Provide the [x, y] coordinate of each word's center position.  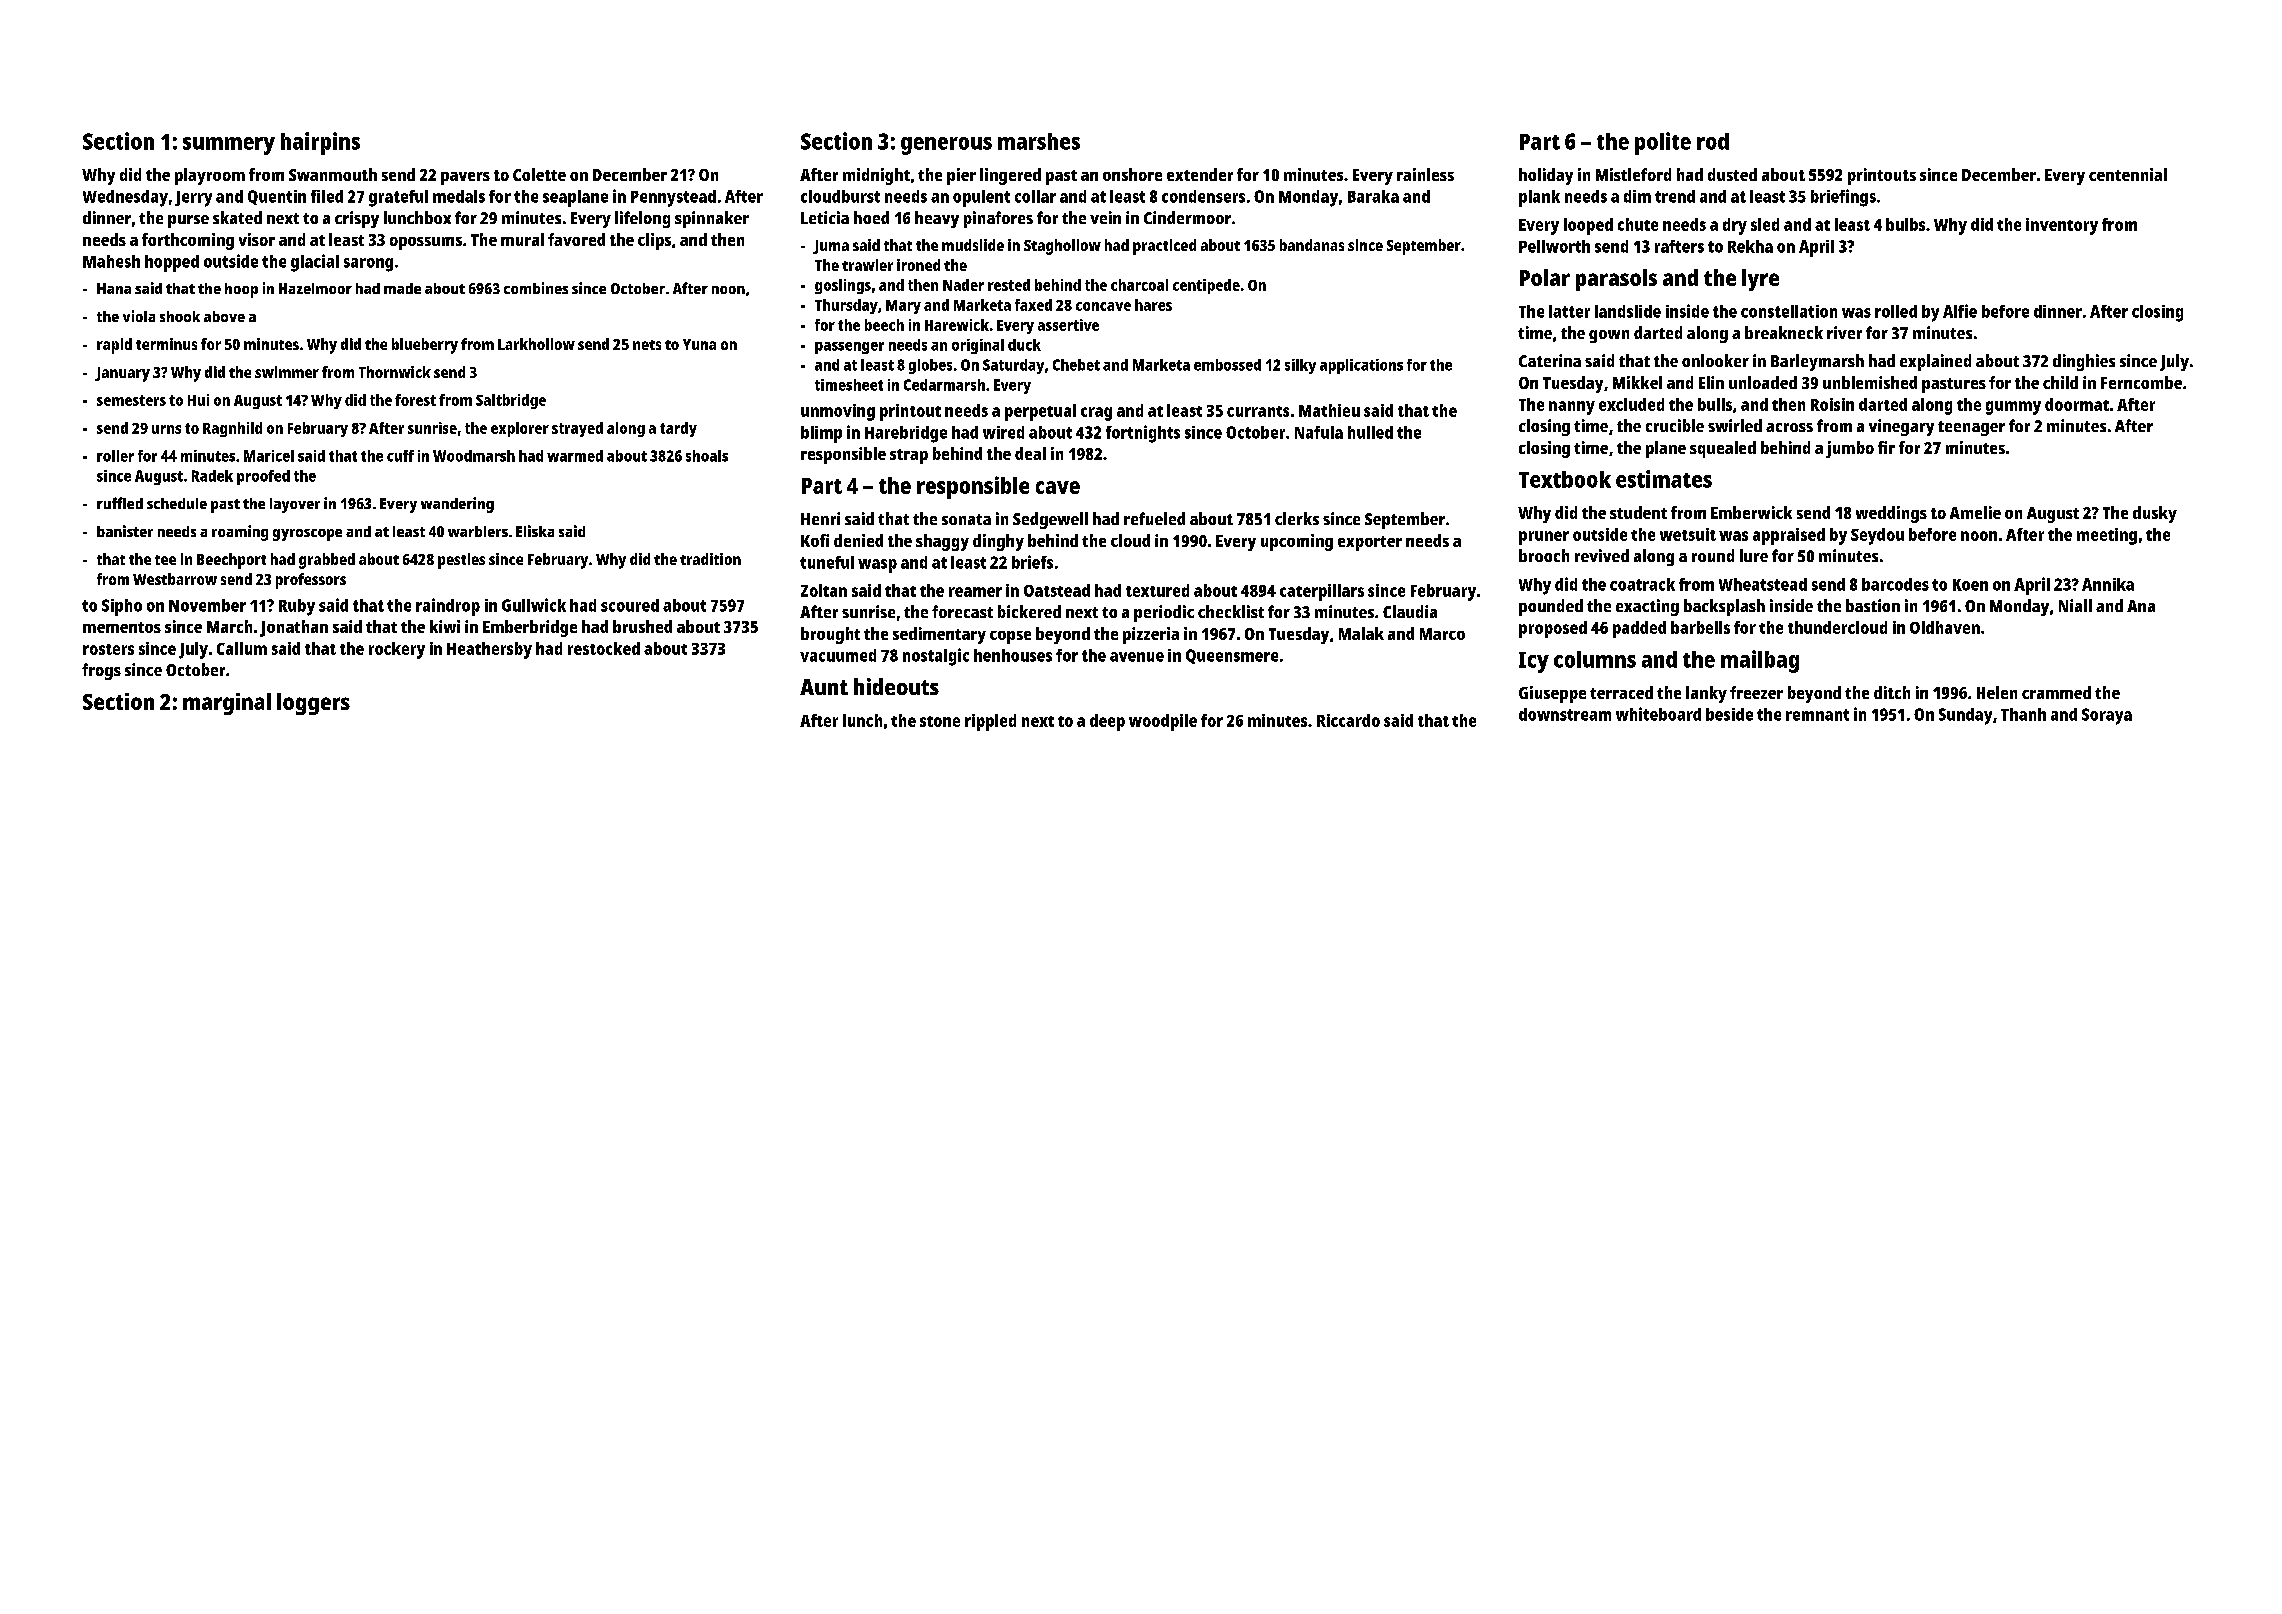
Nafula [1319, 432]
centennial [2128, 174]
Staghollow [1062, 247]
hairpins [320, 143]
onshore [1132, 174]
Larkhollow [536, 344]
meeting [2107, 536]
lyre [1760, 280]
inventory [2062, 226]
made [402, 288]
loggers [313, 704]
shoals [707, 456]
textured [1157, 590]
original [978, 346]
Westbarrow [175, 579]
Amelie [1975, 512]
